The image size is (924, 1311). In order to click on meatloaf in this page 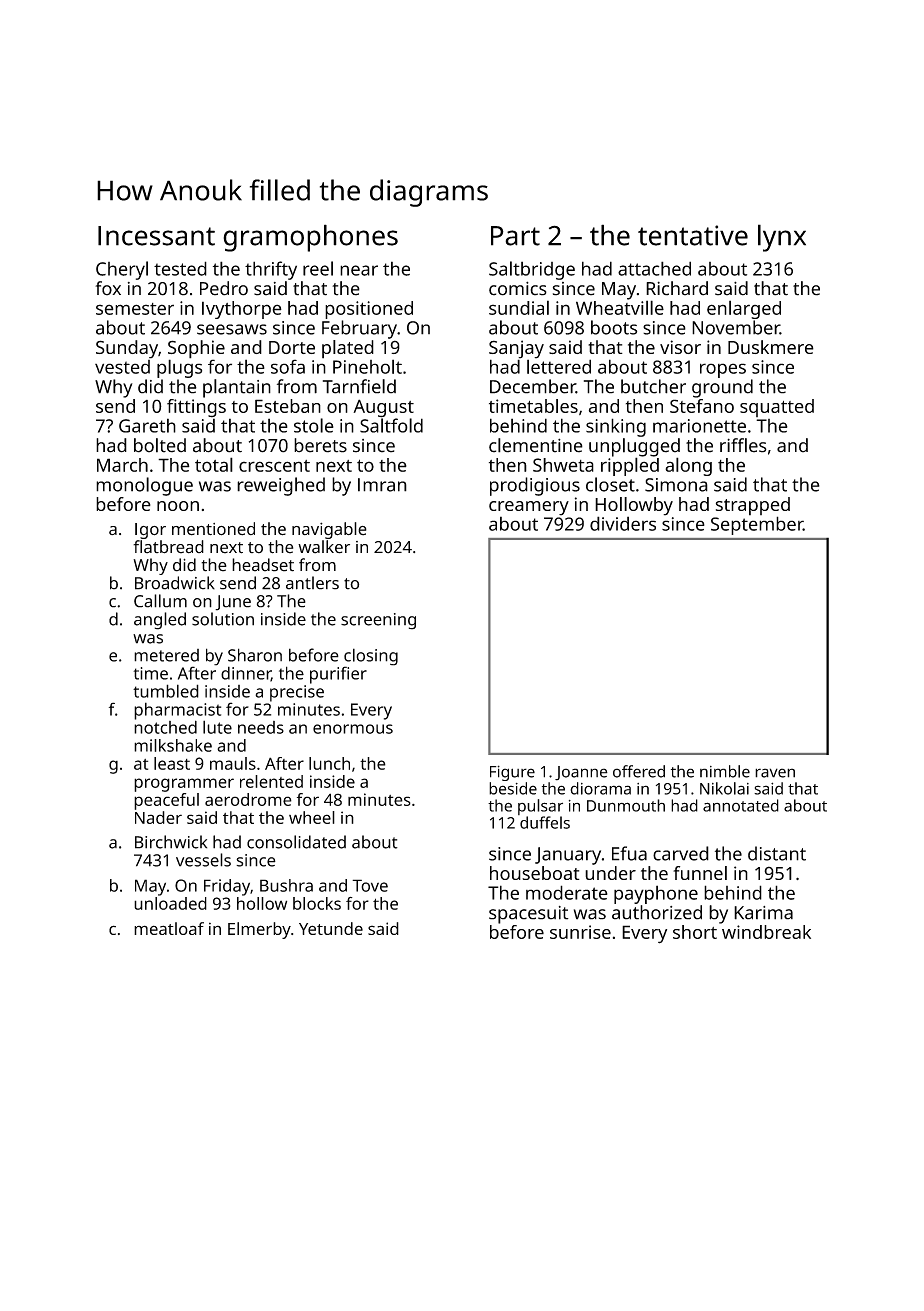, I will do `click(169, 928)`.
